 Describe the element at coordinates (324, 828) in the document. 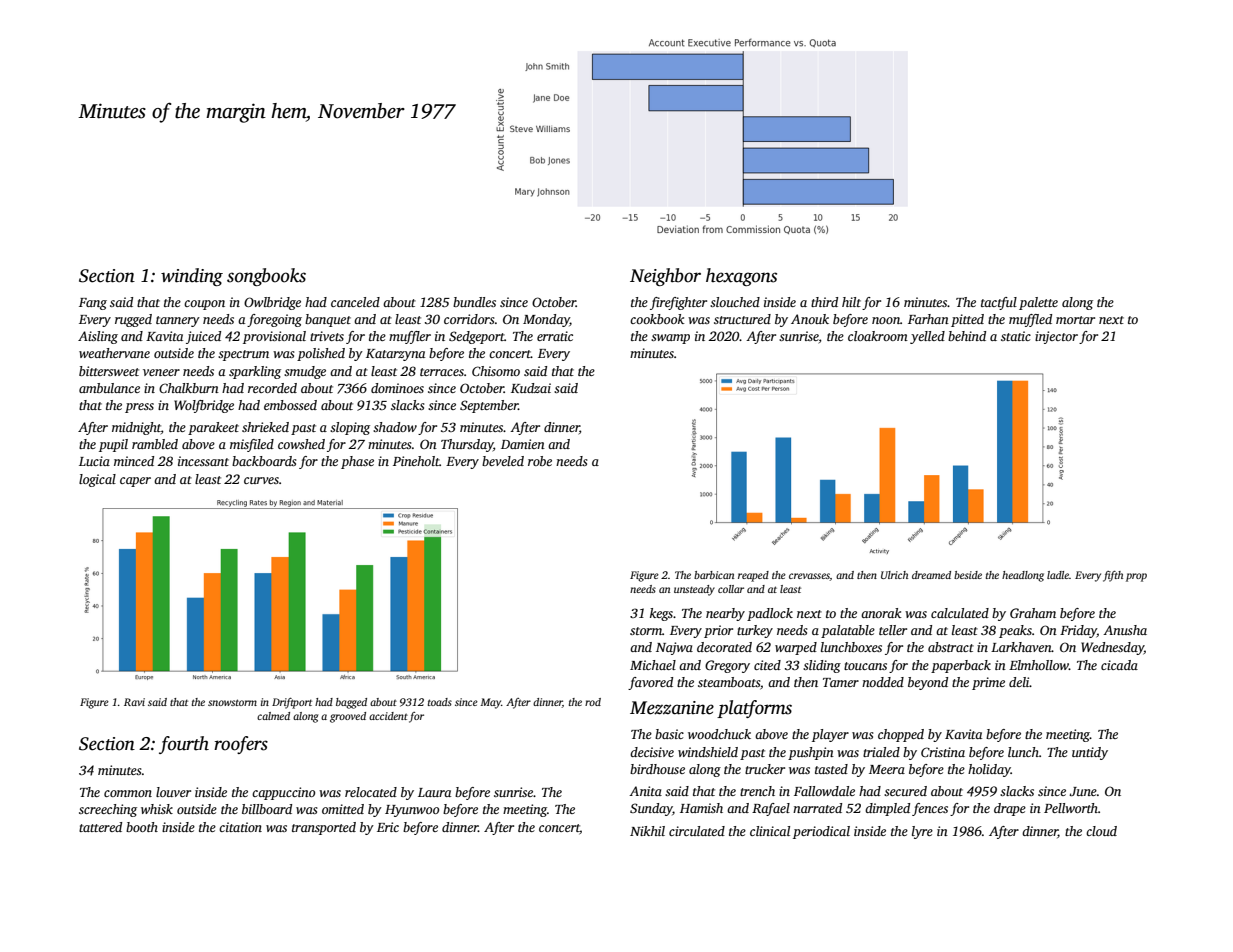

I see `transported` at that location.
